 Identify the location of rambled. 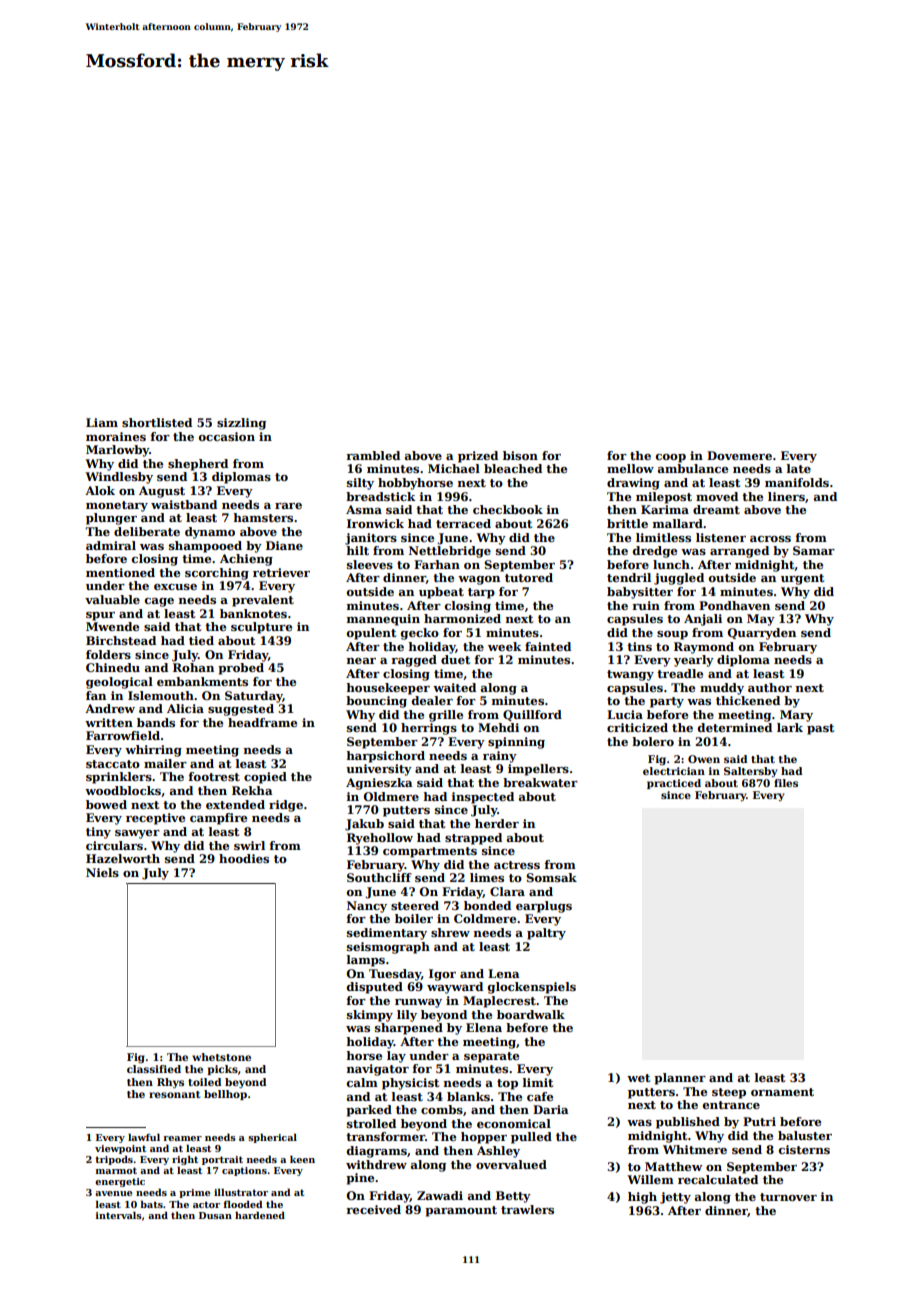
(373, 455).
